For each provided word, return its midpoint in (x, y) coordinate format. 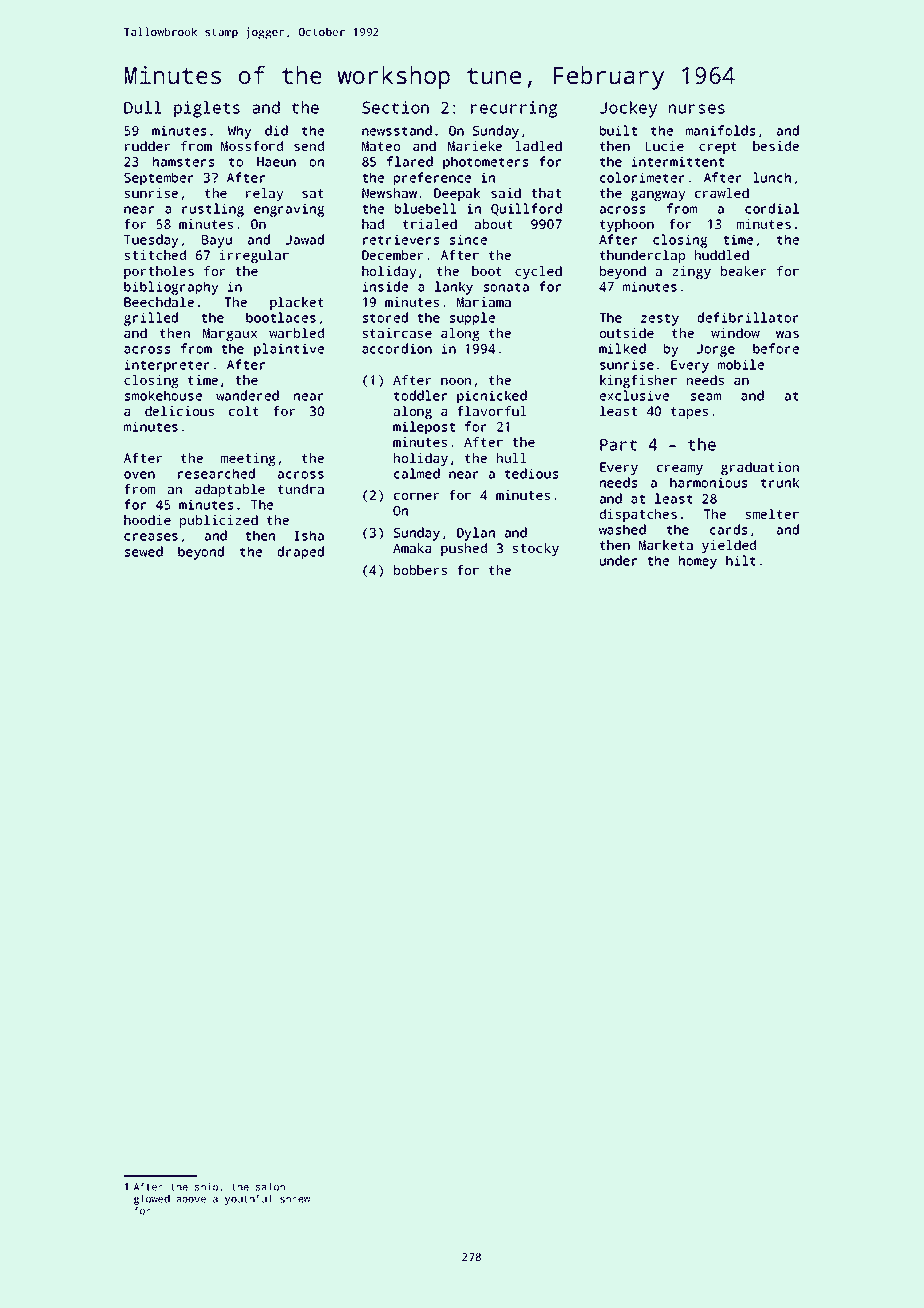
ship (206, 1188)
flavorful (492, 411)
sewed (144, 551)
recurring (514, 109)
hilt (741, 560)
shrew (295, 1199)
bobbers (420, 570)
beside (776, 146)
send (309, 146)
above (191, 1199)
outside (626, 333)
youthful (249, 1199)
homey (698, 562)
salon (270, 1187)
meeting (248, 459)
